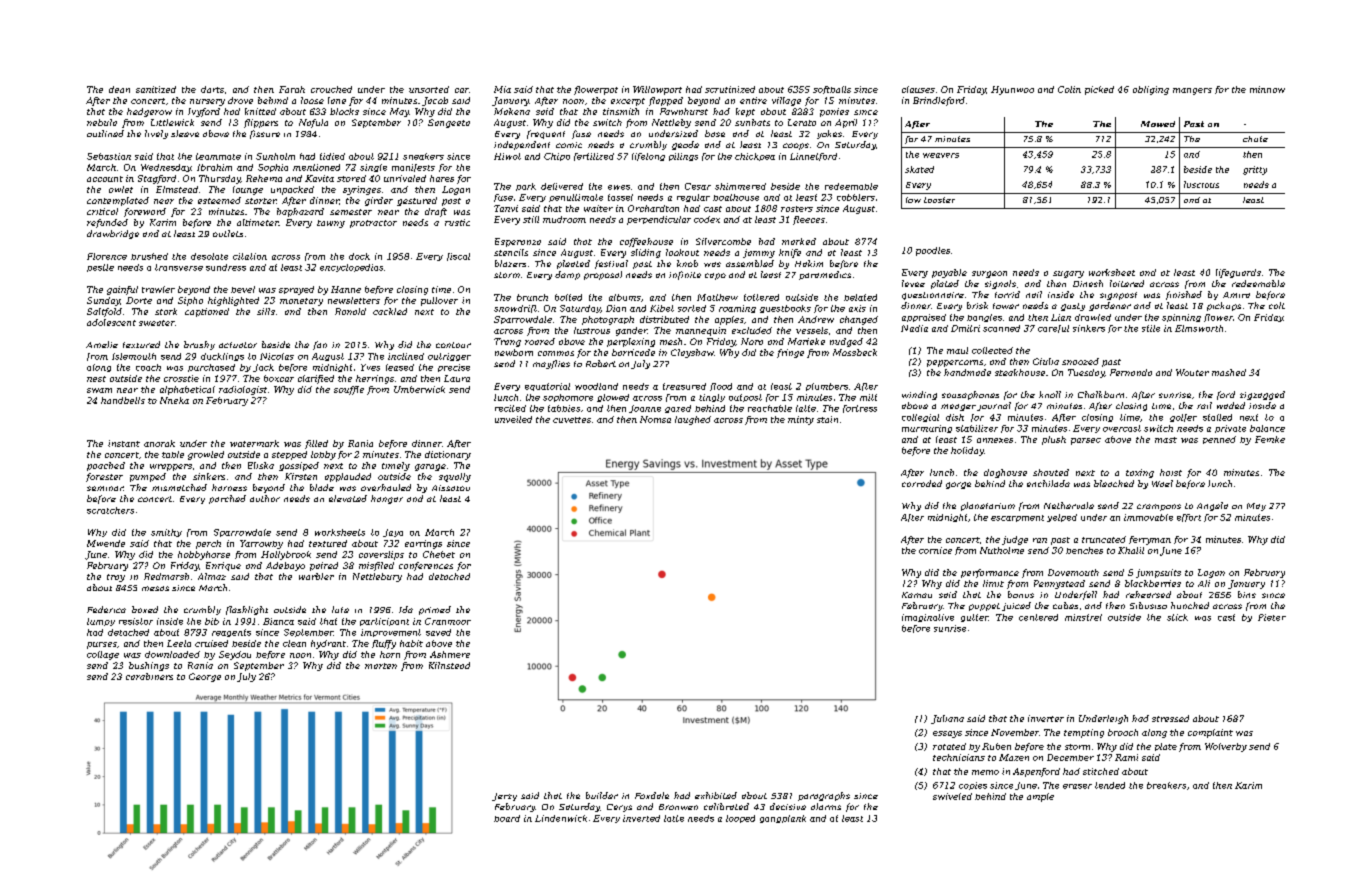 This screenshot has width=1372, height=887. Describe the element at coordinates (922, 483) in the screenshot. I see `corroded` at that location.
